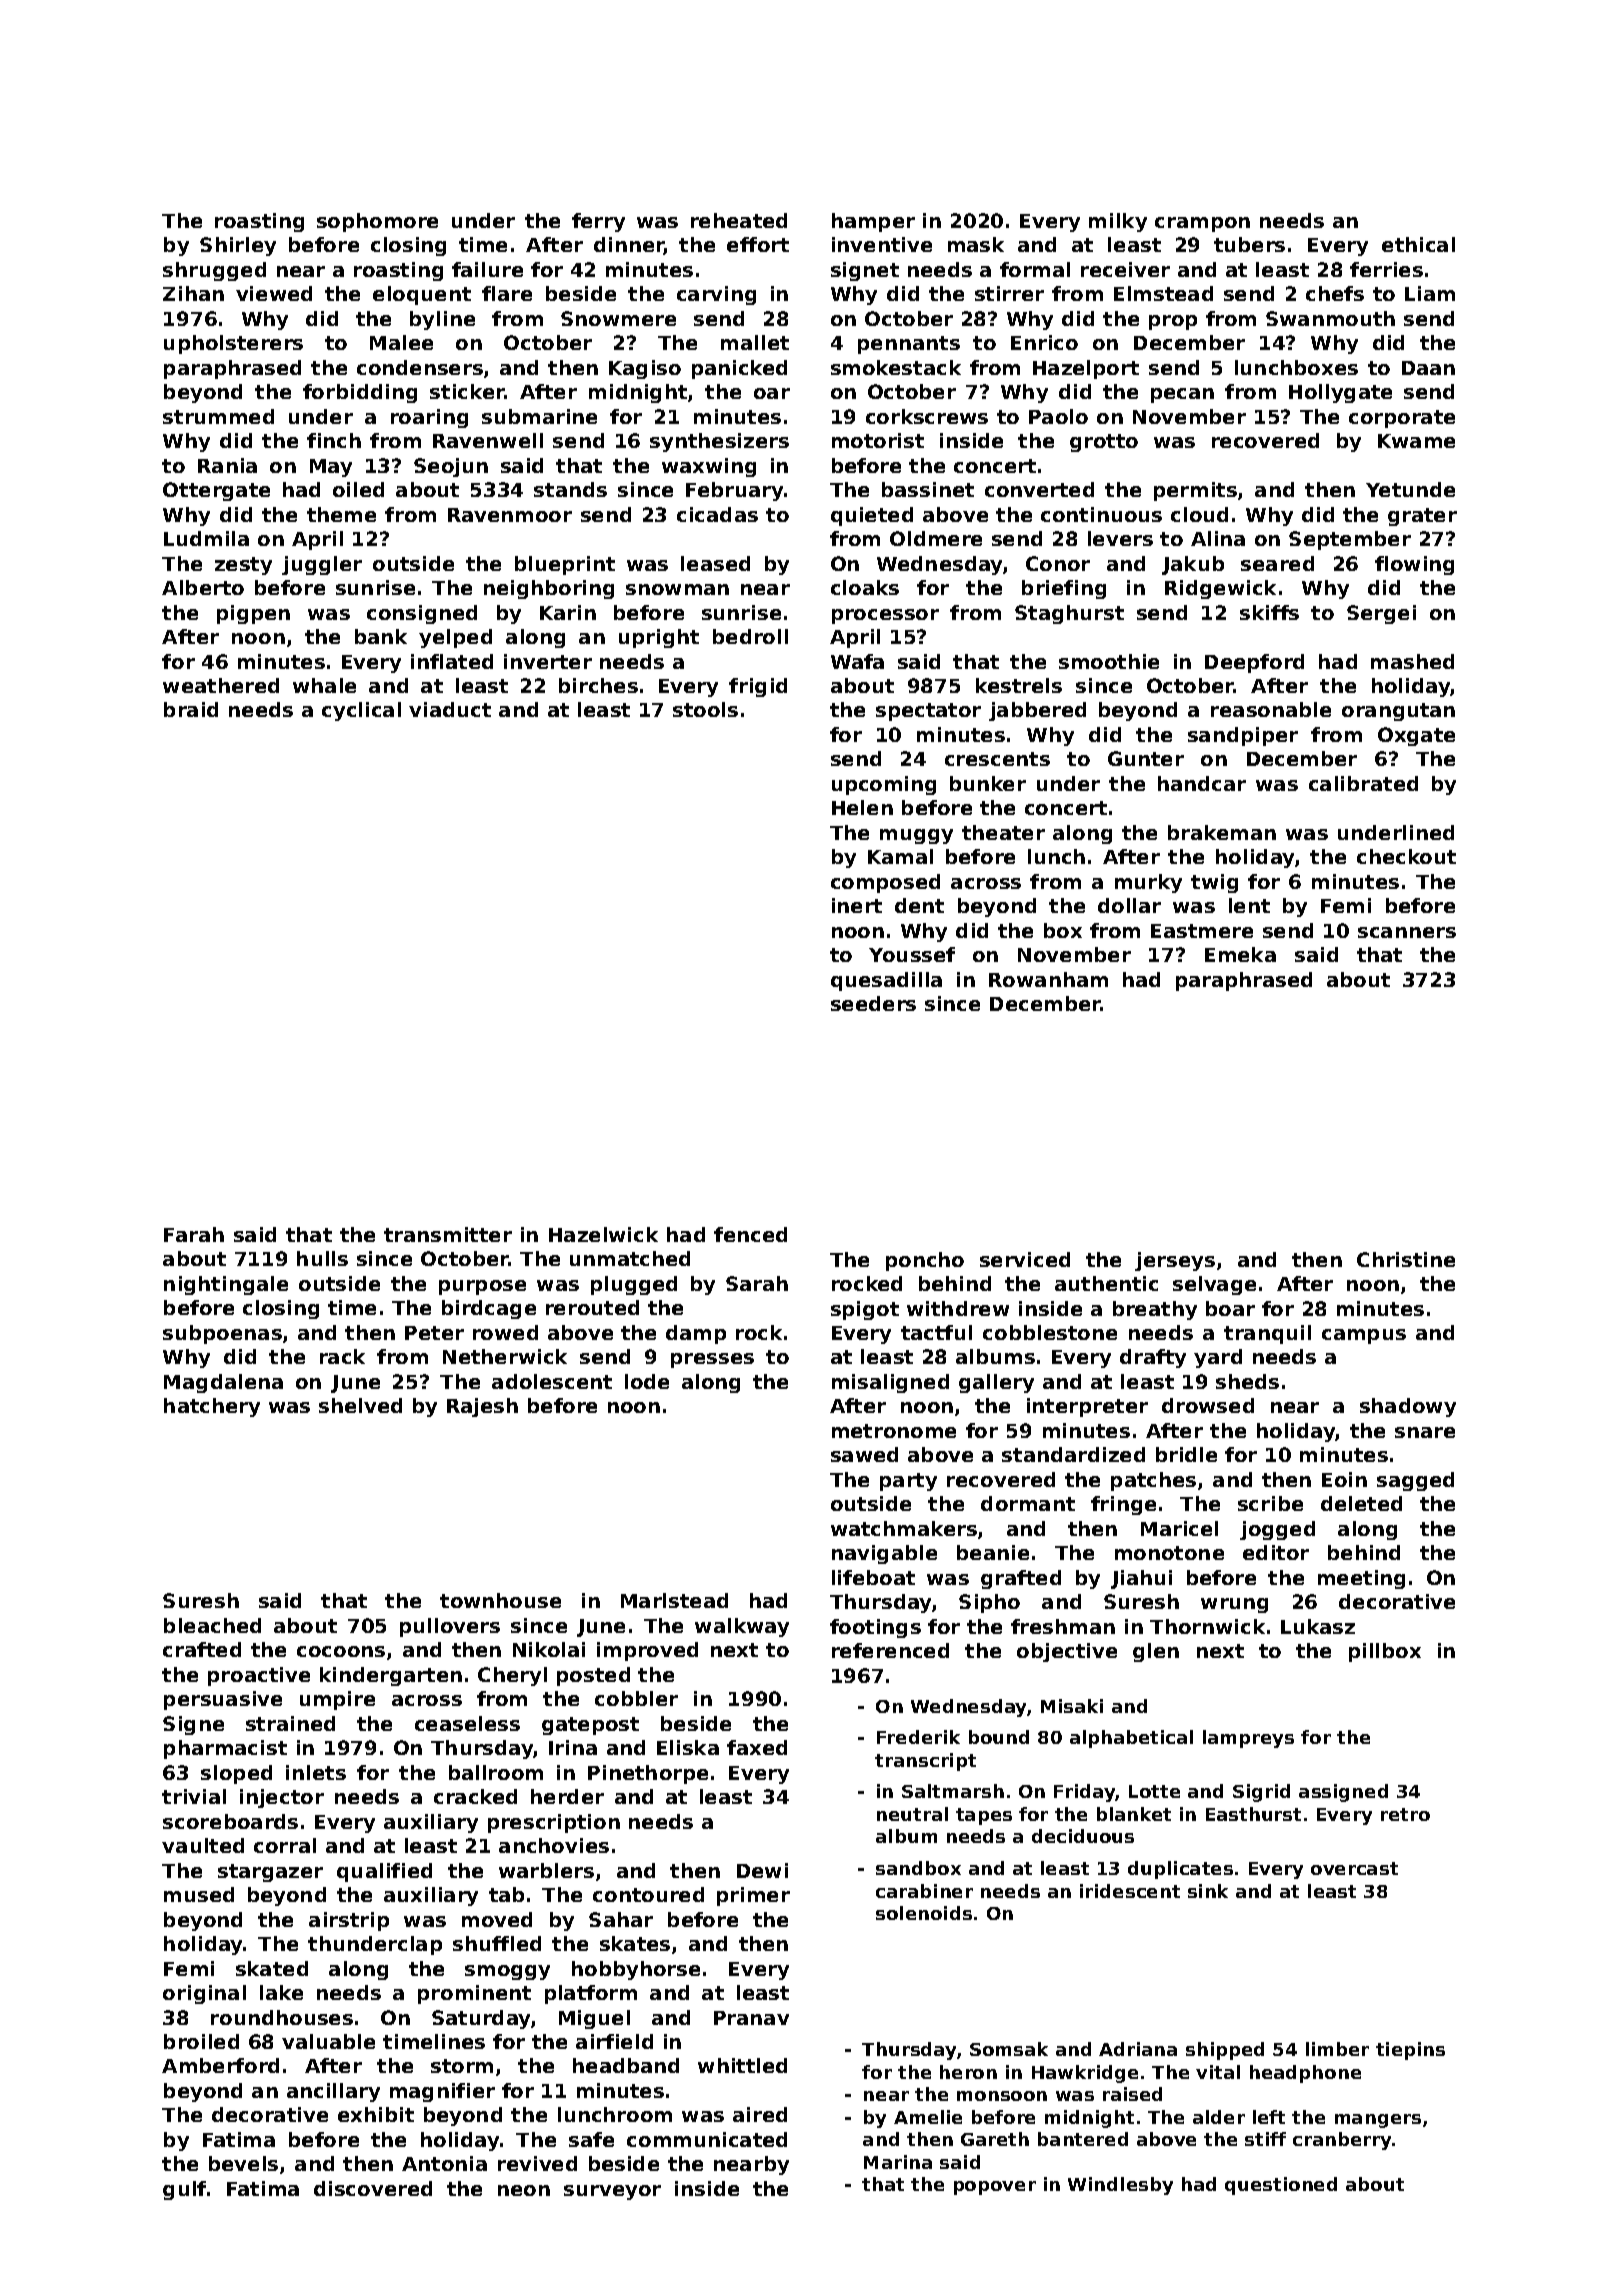 The height and width of the document is (2292, 1620). What do you see at coordinates (191, 709) in the document?
I see `braid` at bounding box center [191, 709].
